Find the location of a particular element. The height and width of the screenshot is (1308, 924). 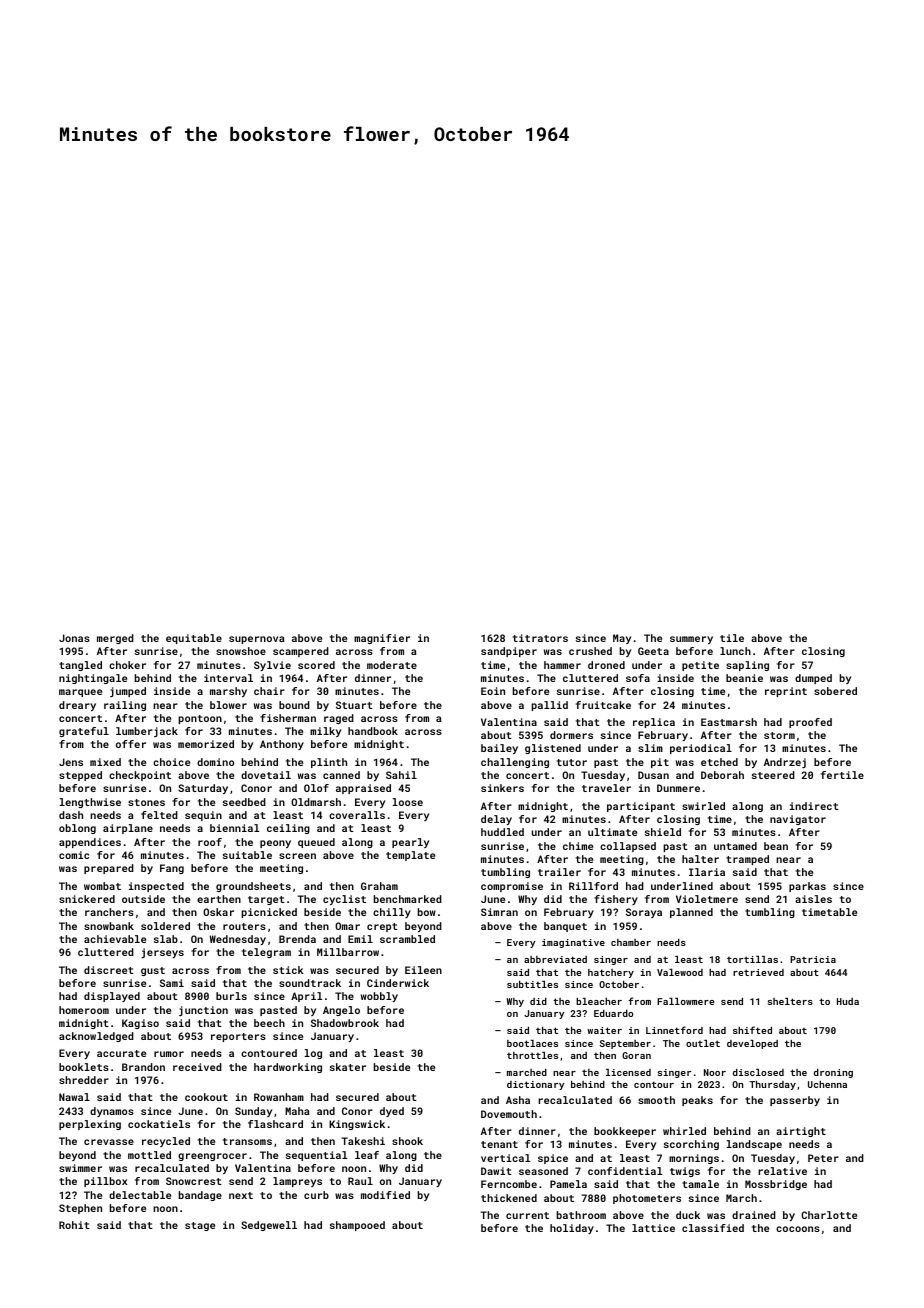

titrators is located at coordinates (540, 638).
